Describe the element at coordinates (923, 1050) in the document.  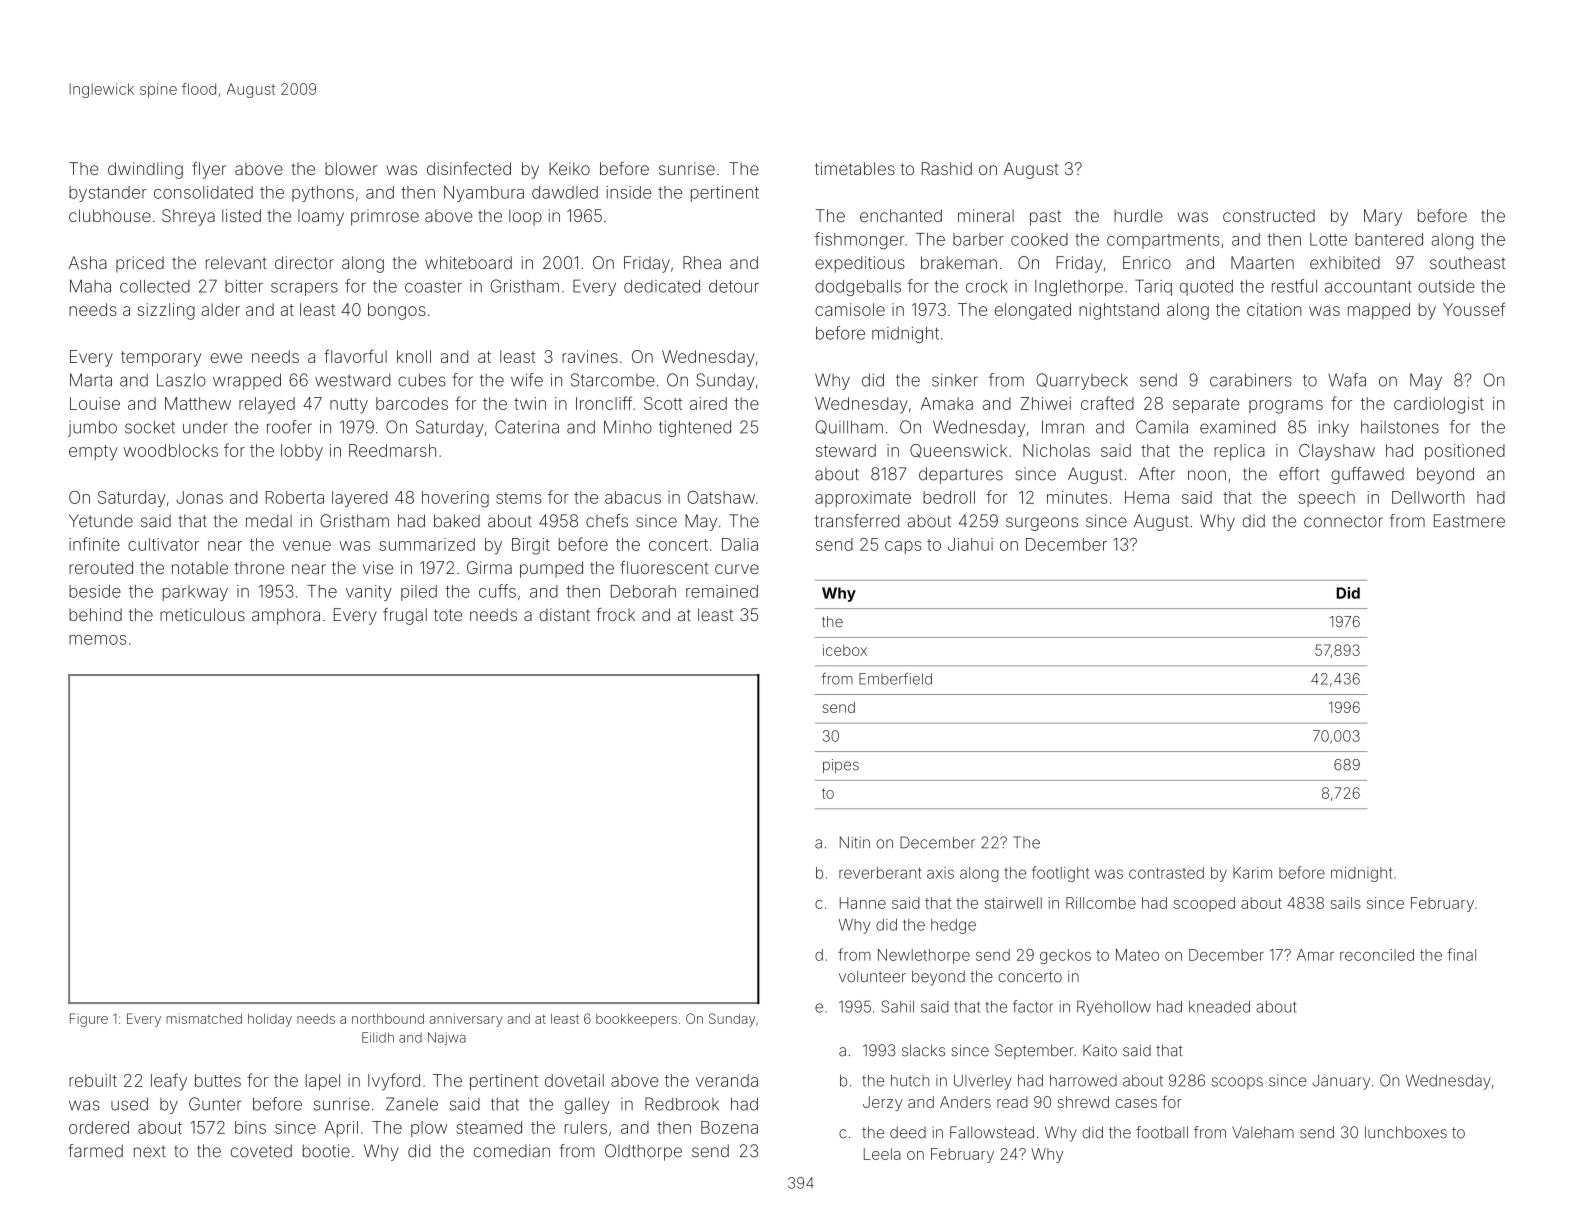
I see `slacks` at that location.
